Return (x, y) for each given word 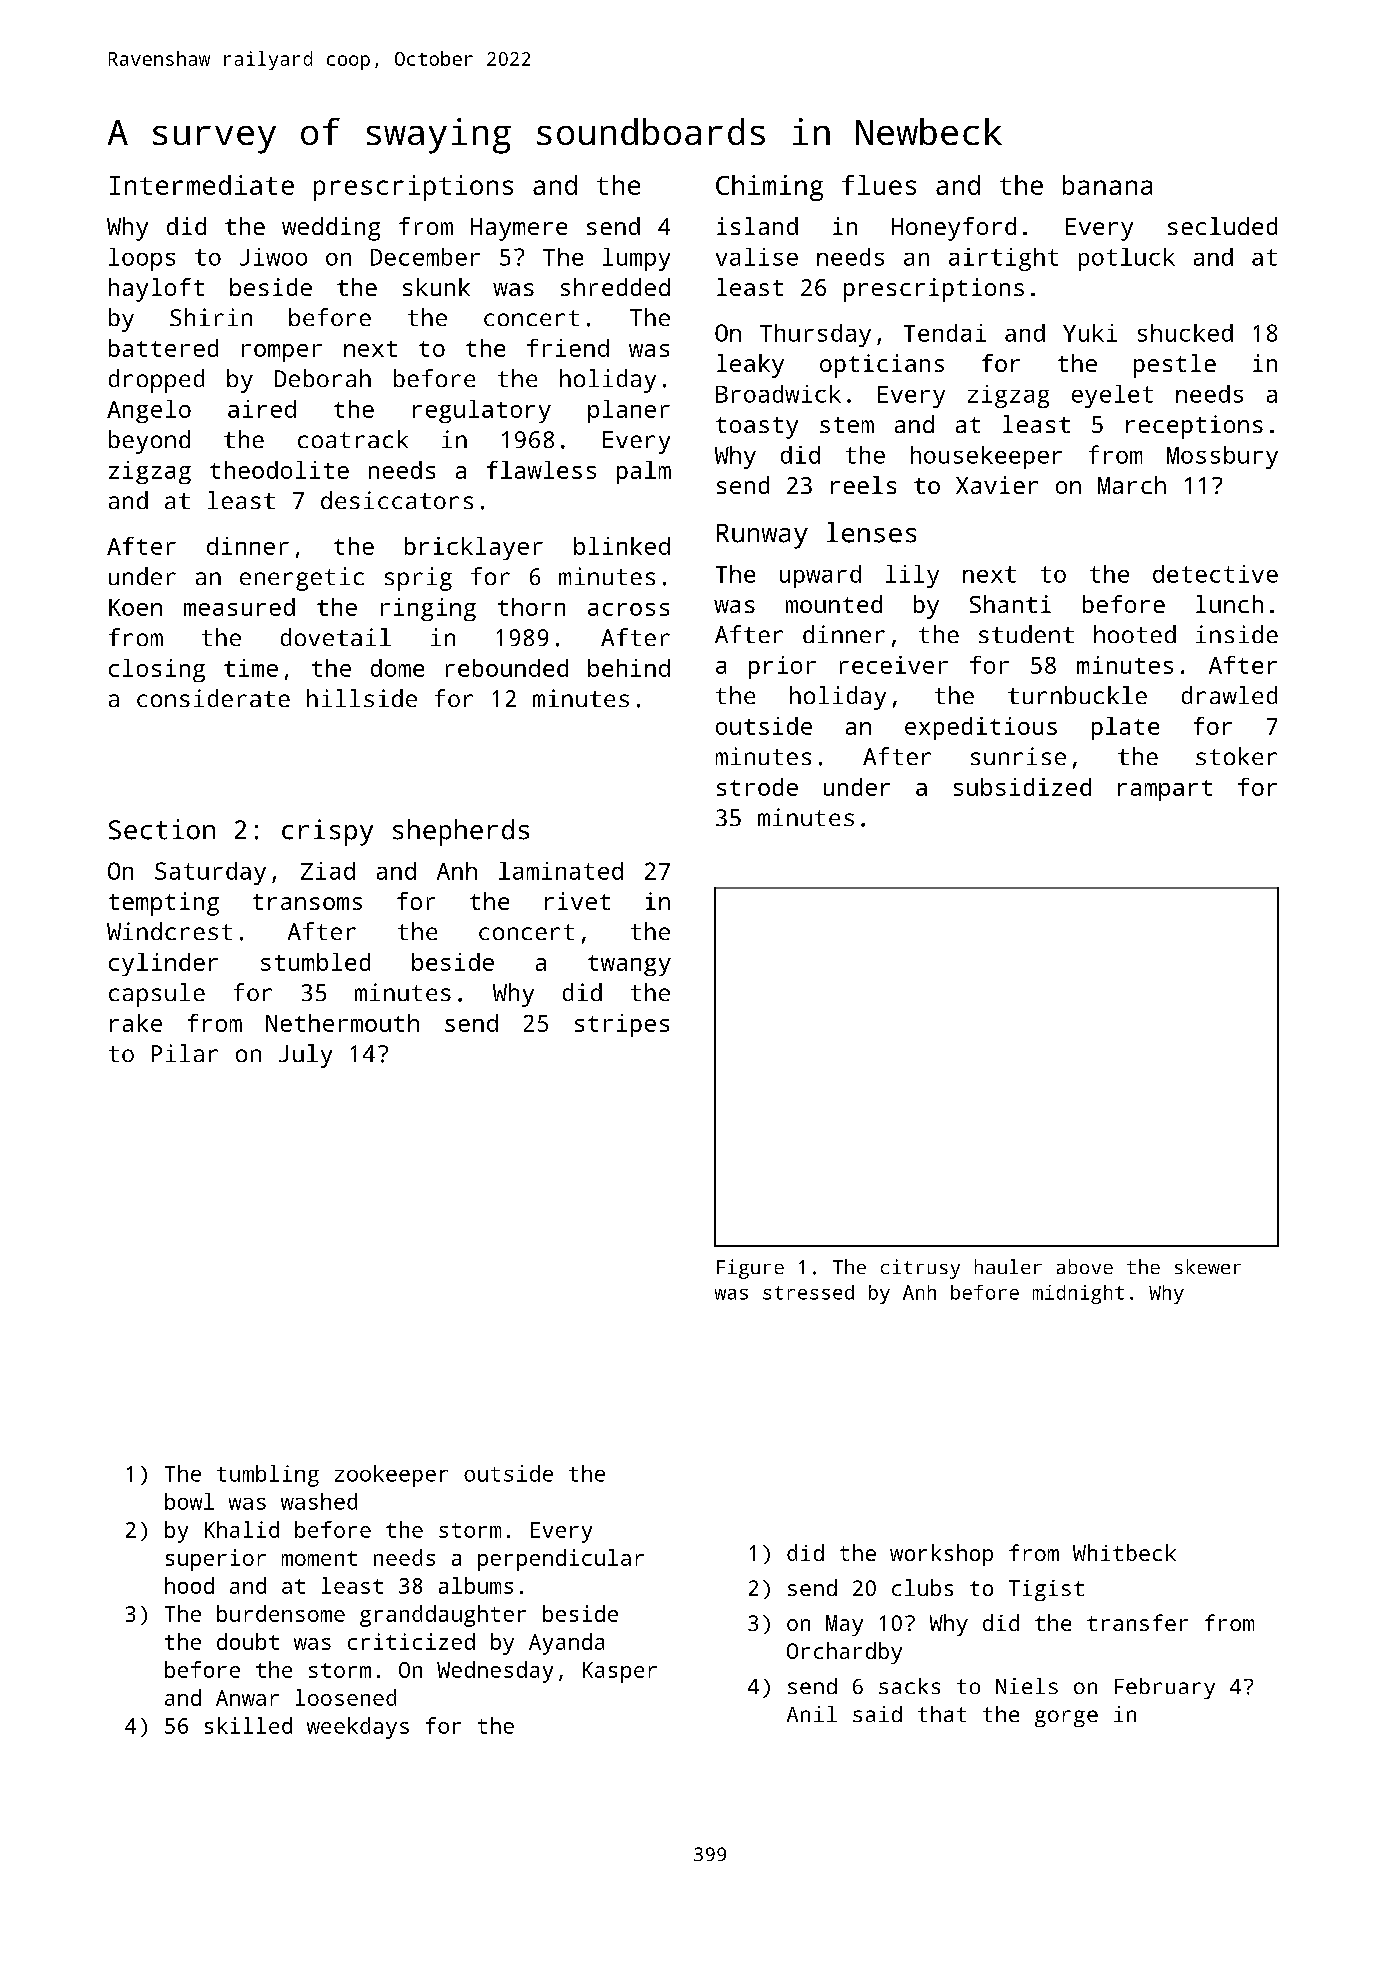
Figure (750, 1269)
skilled (248, 1725)
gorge (1066, 1718)
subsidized (1022, 787)
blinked (622, 546)
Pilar (185, 1053)
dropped (156, 381)
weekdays (358, 1728)
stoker (1236, 756)
